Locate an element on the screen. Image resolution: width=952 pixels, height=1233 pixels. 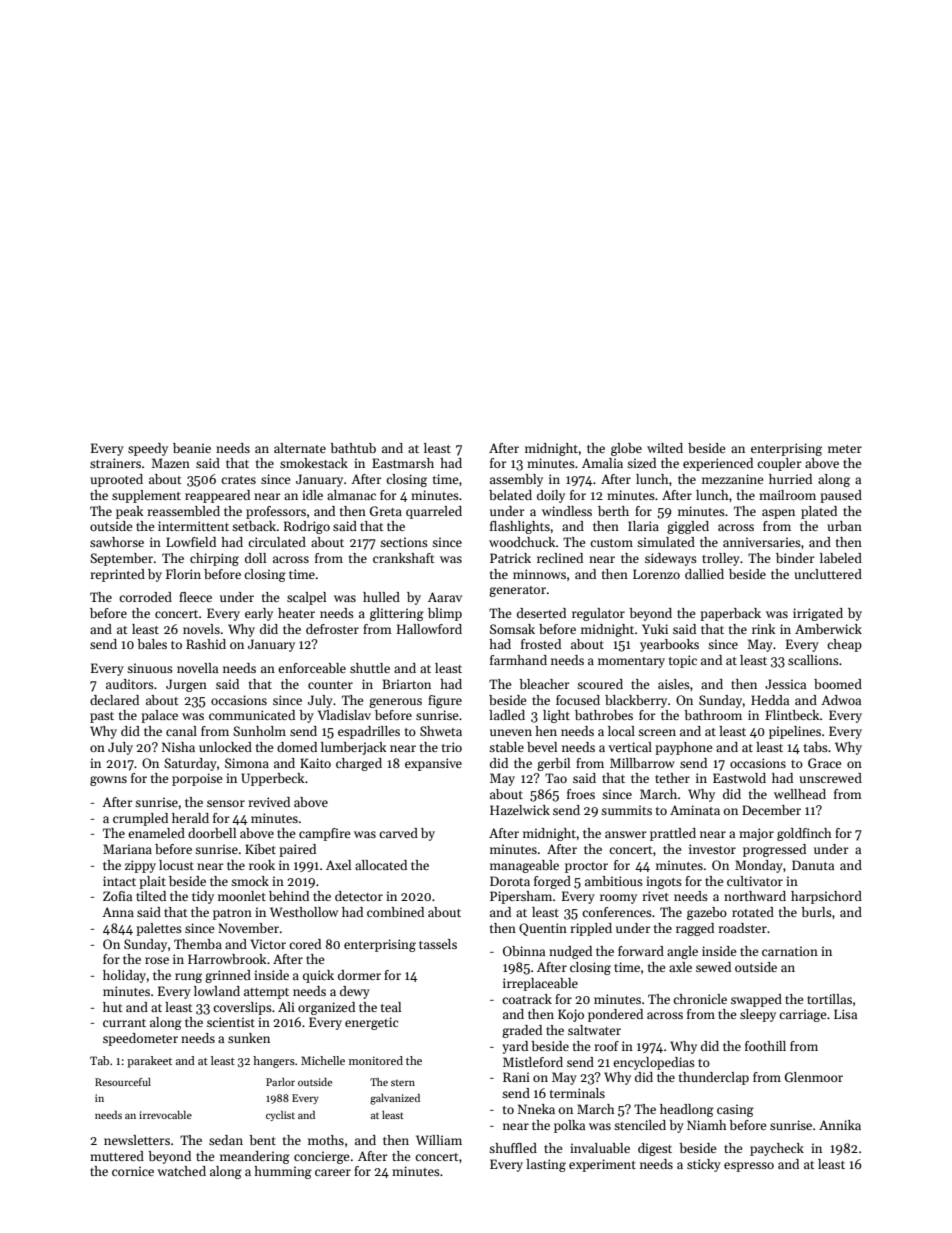
bathtub is located at coordinates (353, 448).
